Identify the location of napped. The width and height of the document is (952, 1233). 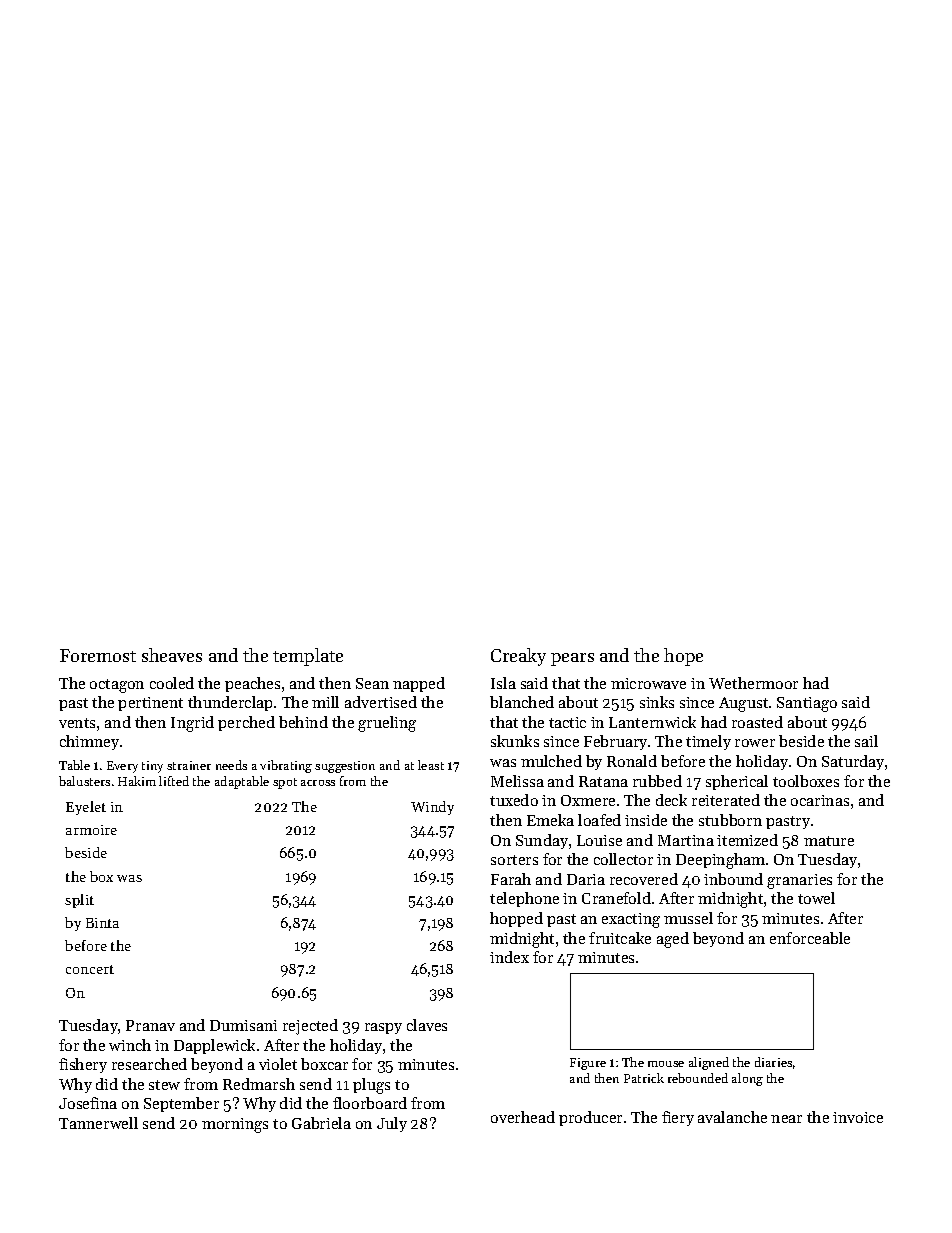
(419, 684).
